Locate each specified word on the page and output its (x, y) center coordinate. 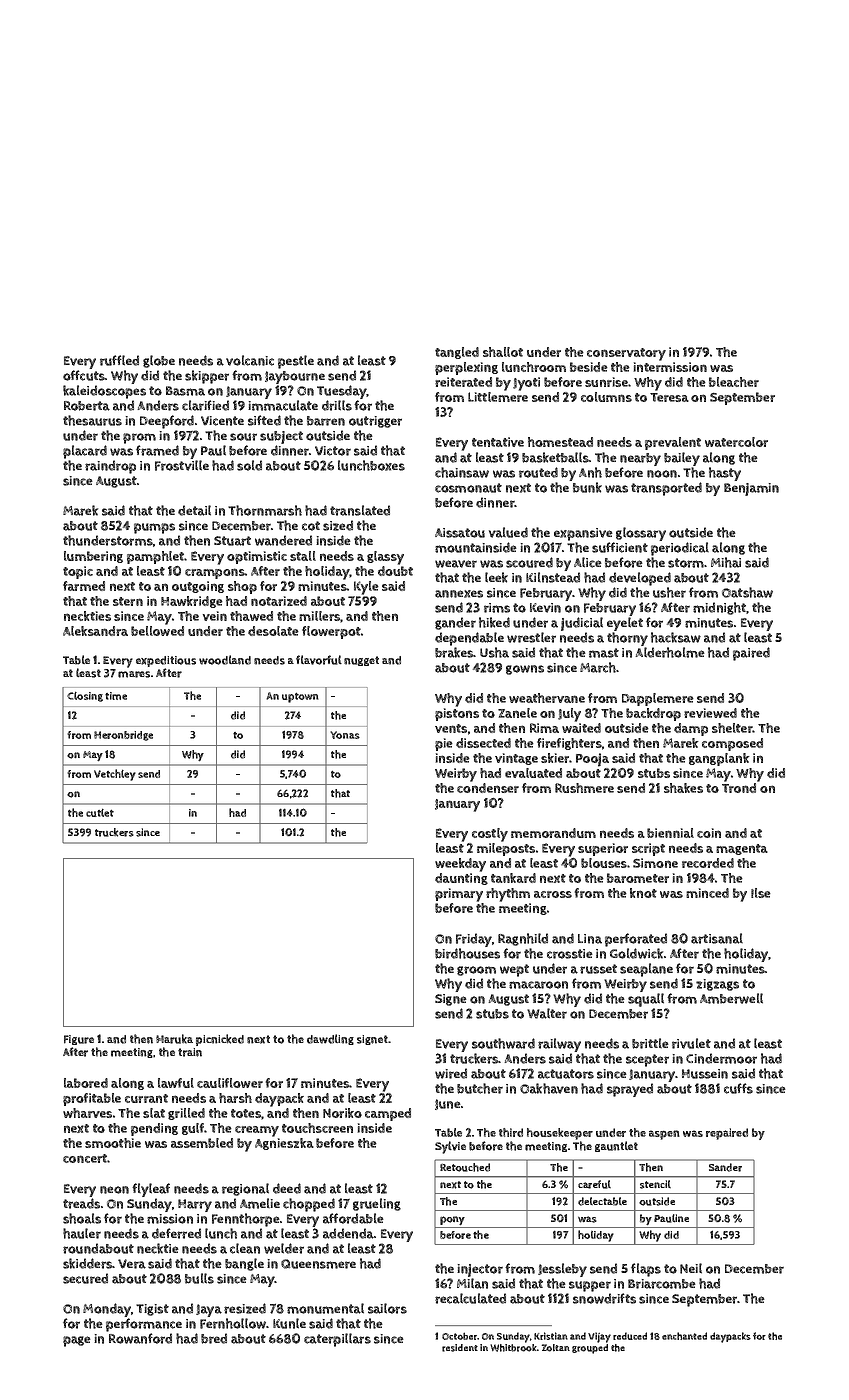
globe (159, 361)
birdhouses (467, 953)
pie (444, 744)
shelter (732, 728)
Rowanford (140, 1338)
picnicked (220, 1040)
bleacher (734, 382)
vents (451, 728)
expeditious (166, 661)
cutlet (100, 812)
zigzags (717, 985)
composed (732, 744)
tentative (498, 442)
